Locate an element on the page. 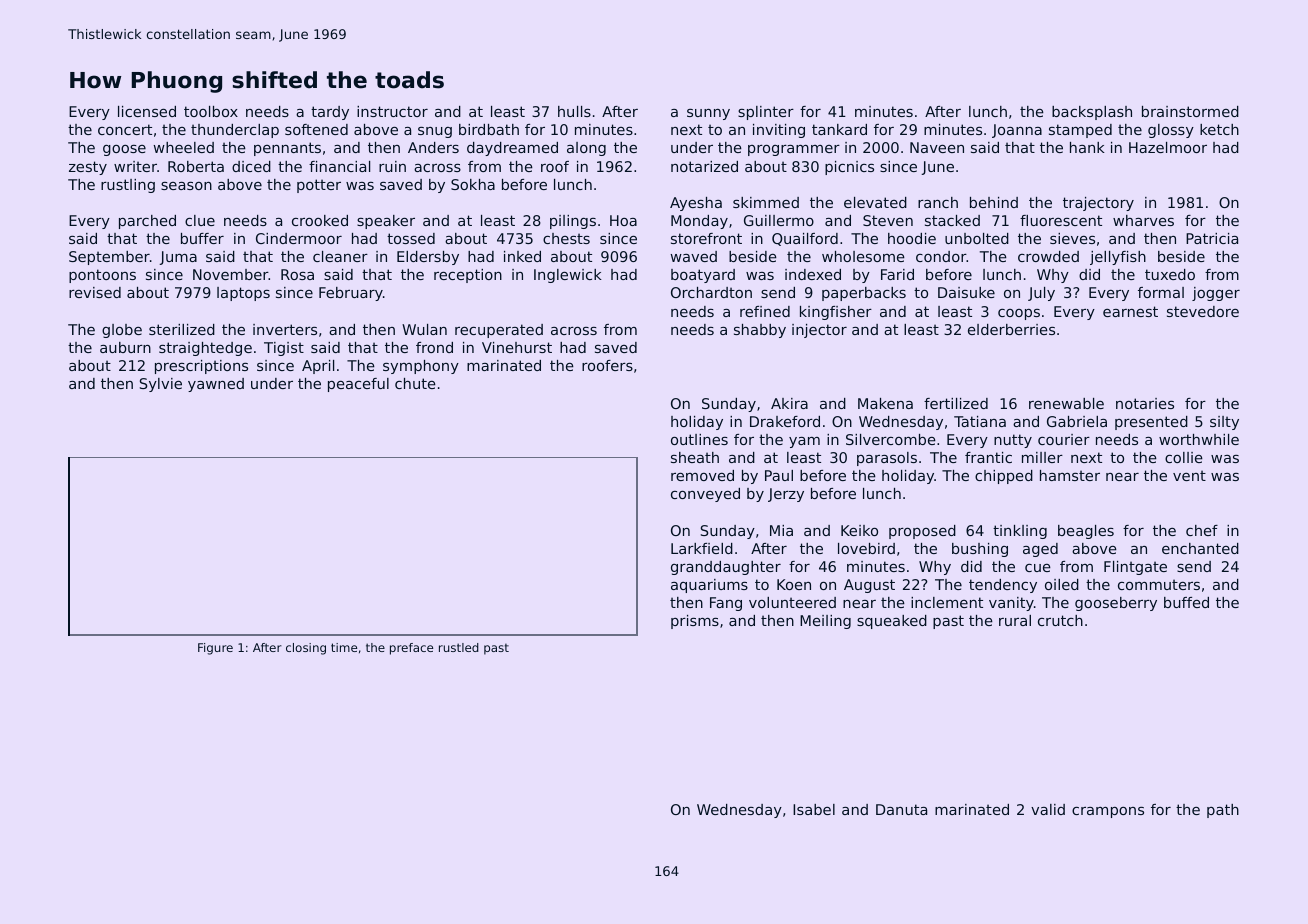 The width and height of the page is (1308, 924). Flintgate is located at coordinates (1135, 568).
